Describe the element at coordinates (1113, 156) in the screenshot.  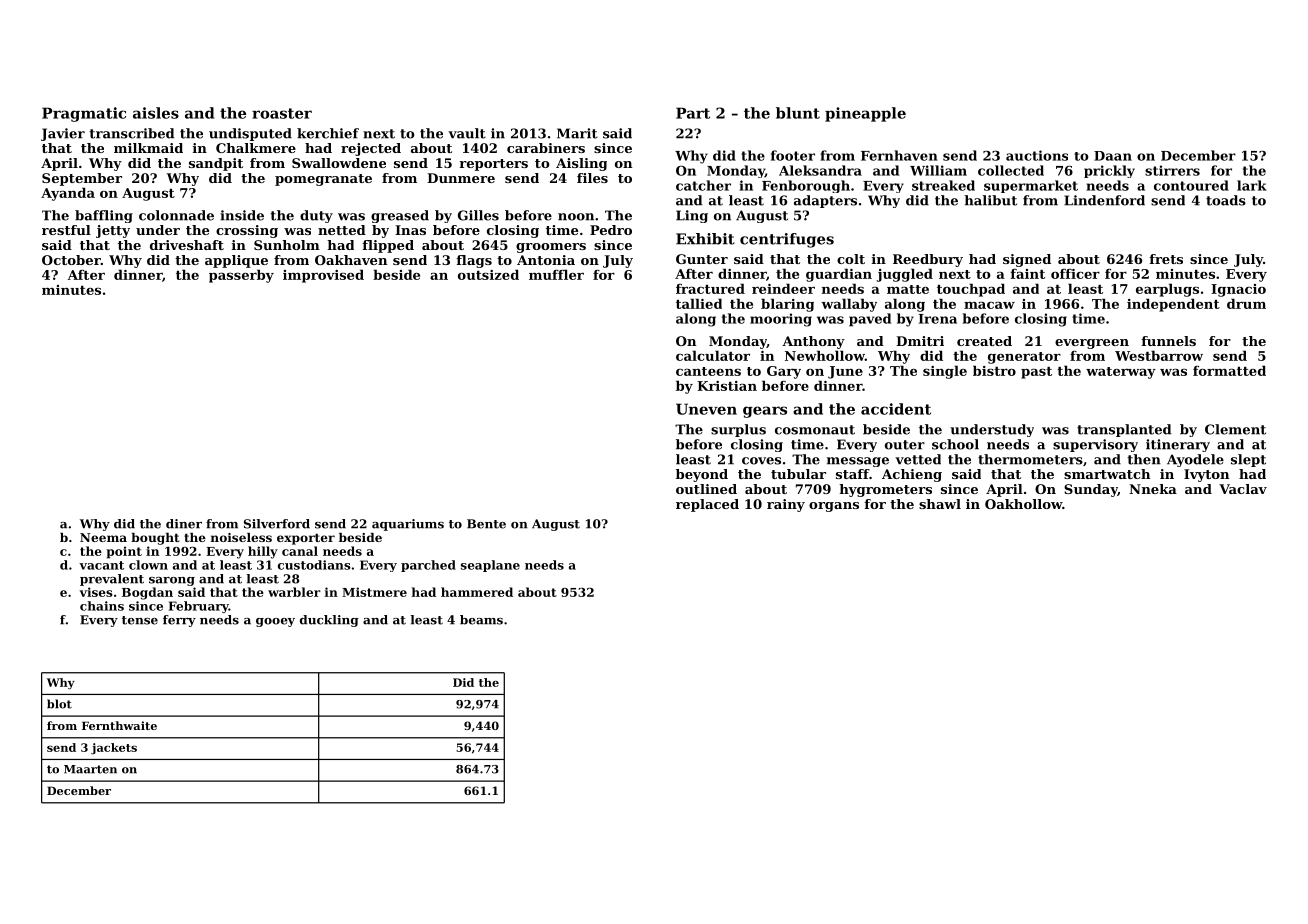
I see `Daan` at that location.
